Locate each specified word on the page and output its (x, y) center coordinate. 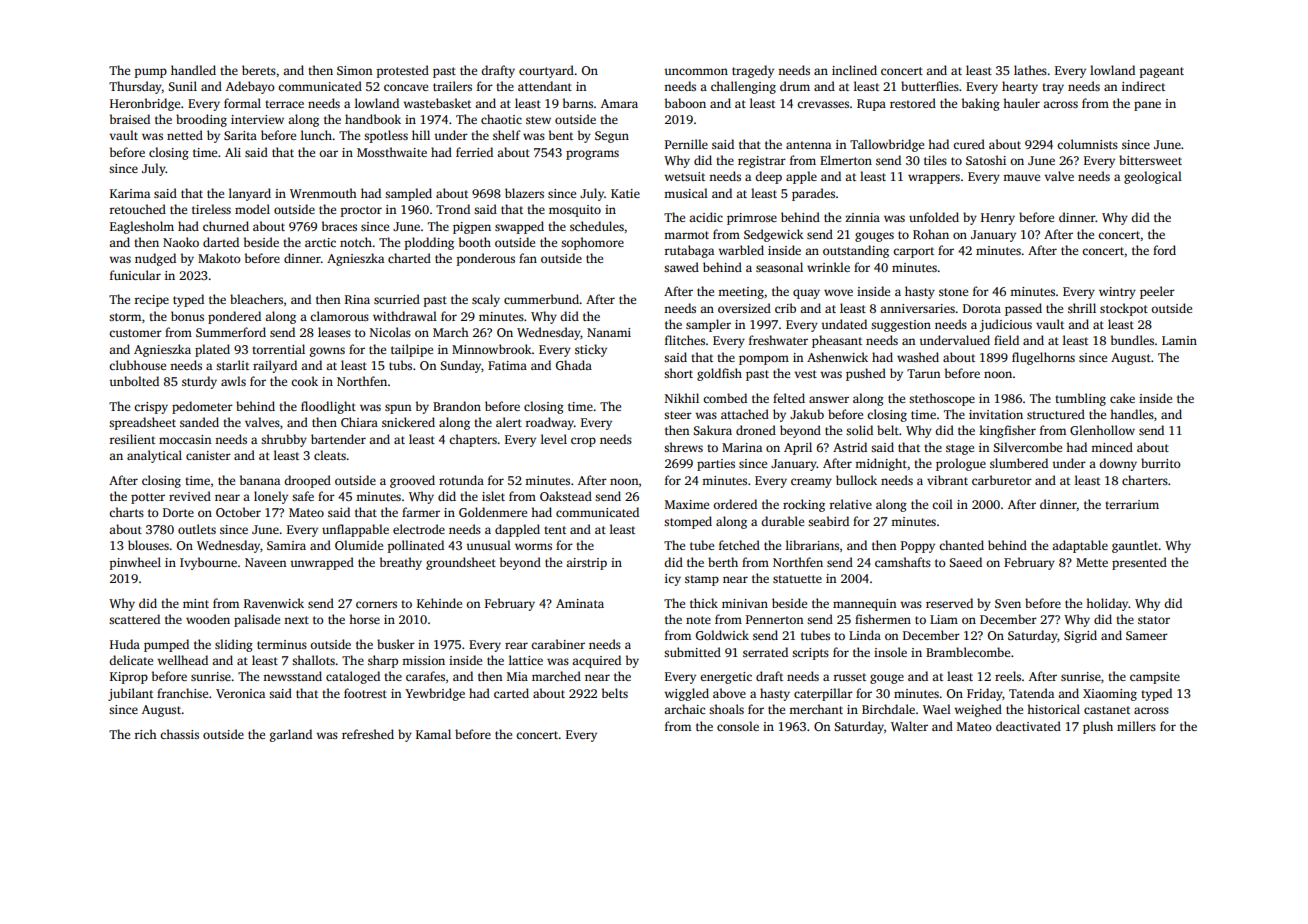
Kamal (433, 734)
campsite (1155, 678)
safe (303, 496)
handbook (373, 119)
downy (1118, 464)
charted (409, 258)
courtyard (546, 71)
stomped (688, 522)
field (1006, 340)
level (554, 439)
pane (1147, 106)
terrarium (1132, 504)
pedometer (202, 407)
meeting (741, 293)
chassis (179, 734)
